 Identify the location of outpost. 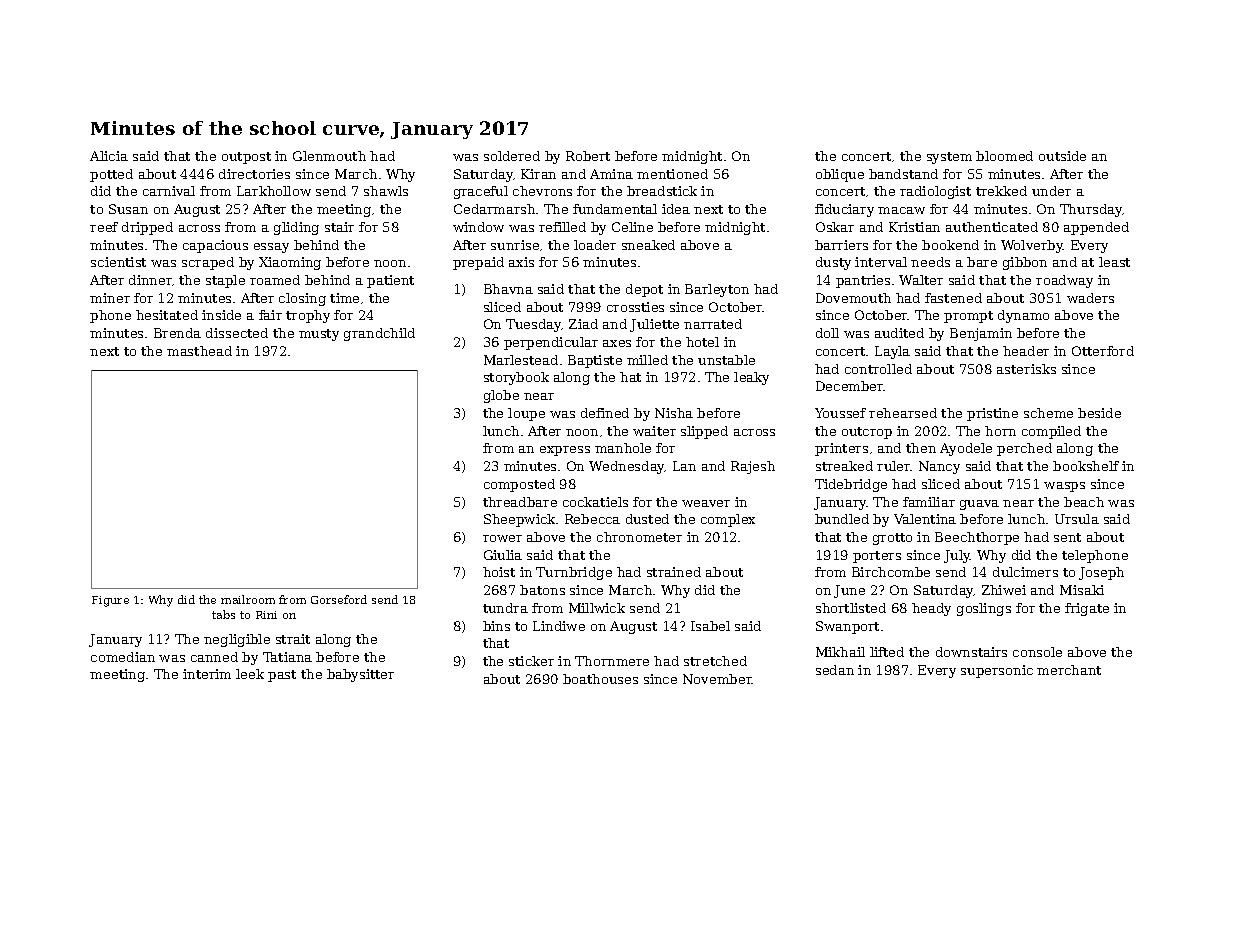
(246, 158).
